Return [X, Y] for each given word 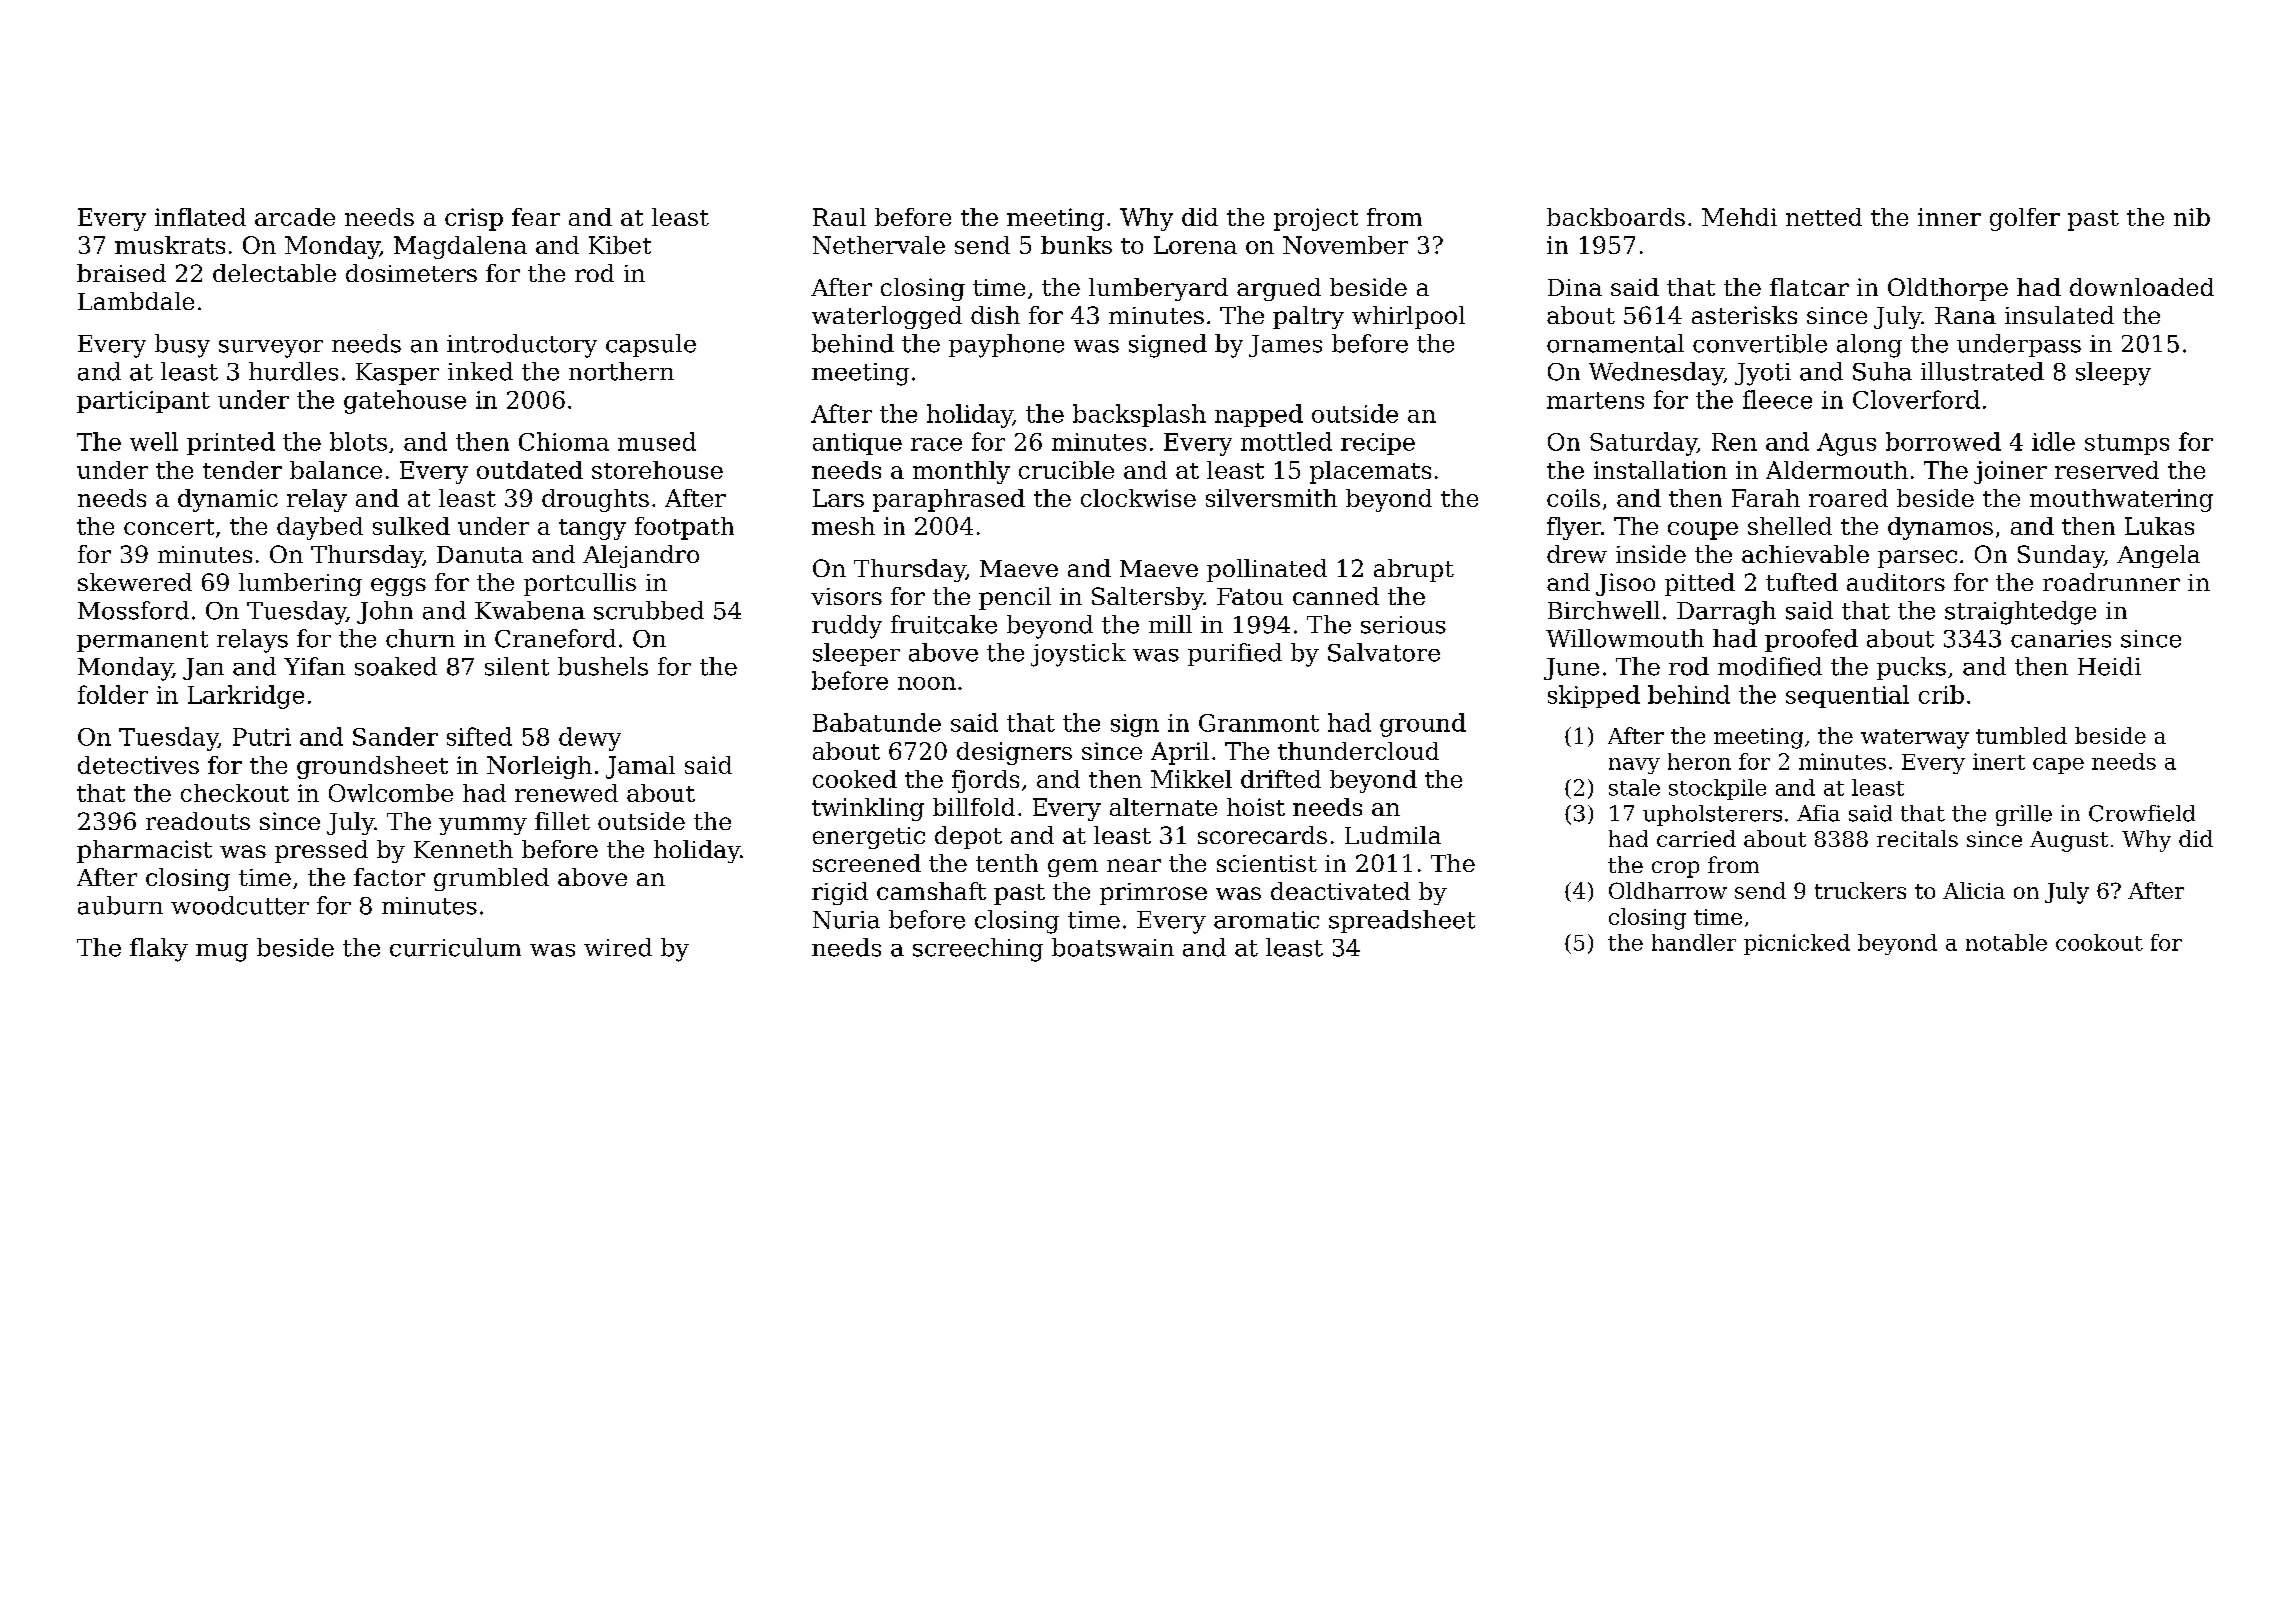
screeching [978, 950]
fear [536, 217]
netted [1824, 217]
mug [222, 953]
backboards [1616, 217]
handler [1694, 942]
